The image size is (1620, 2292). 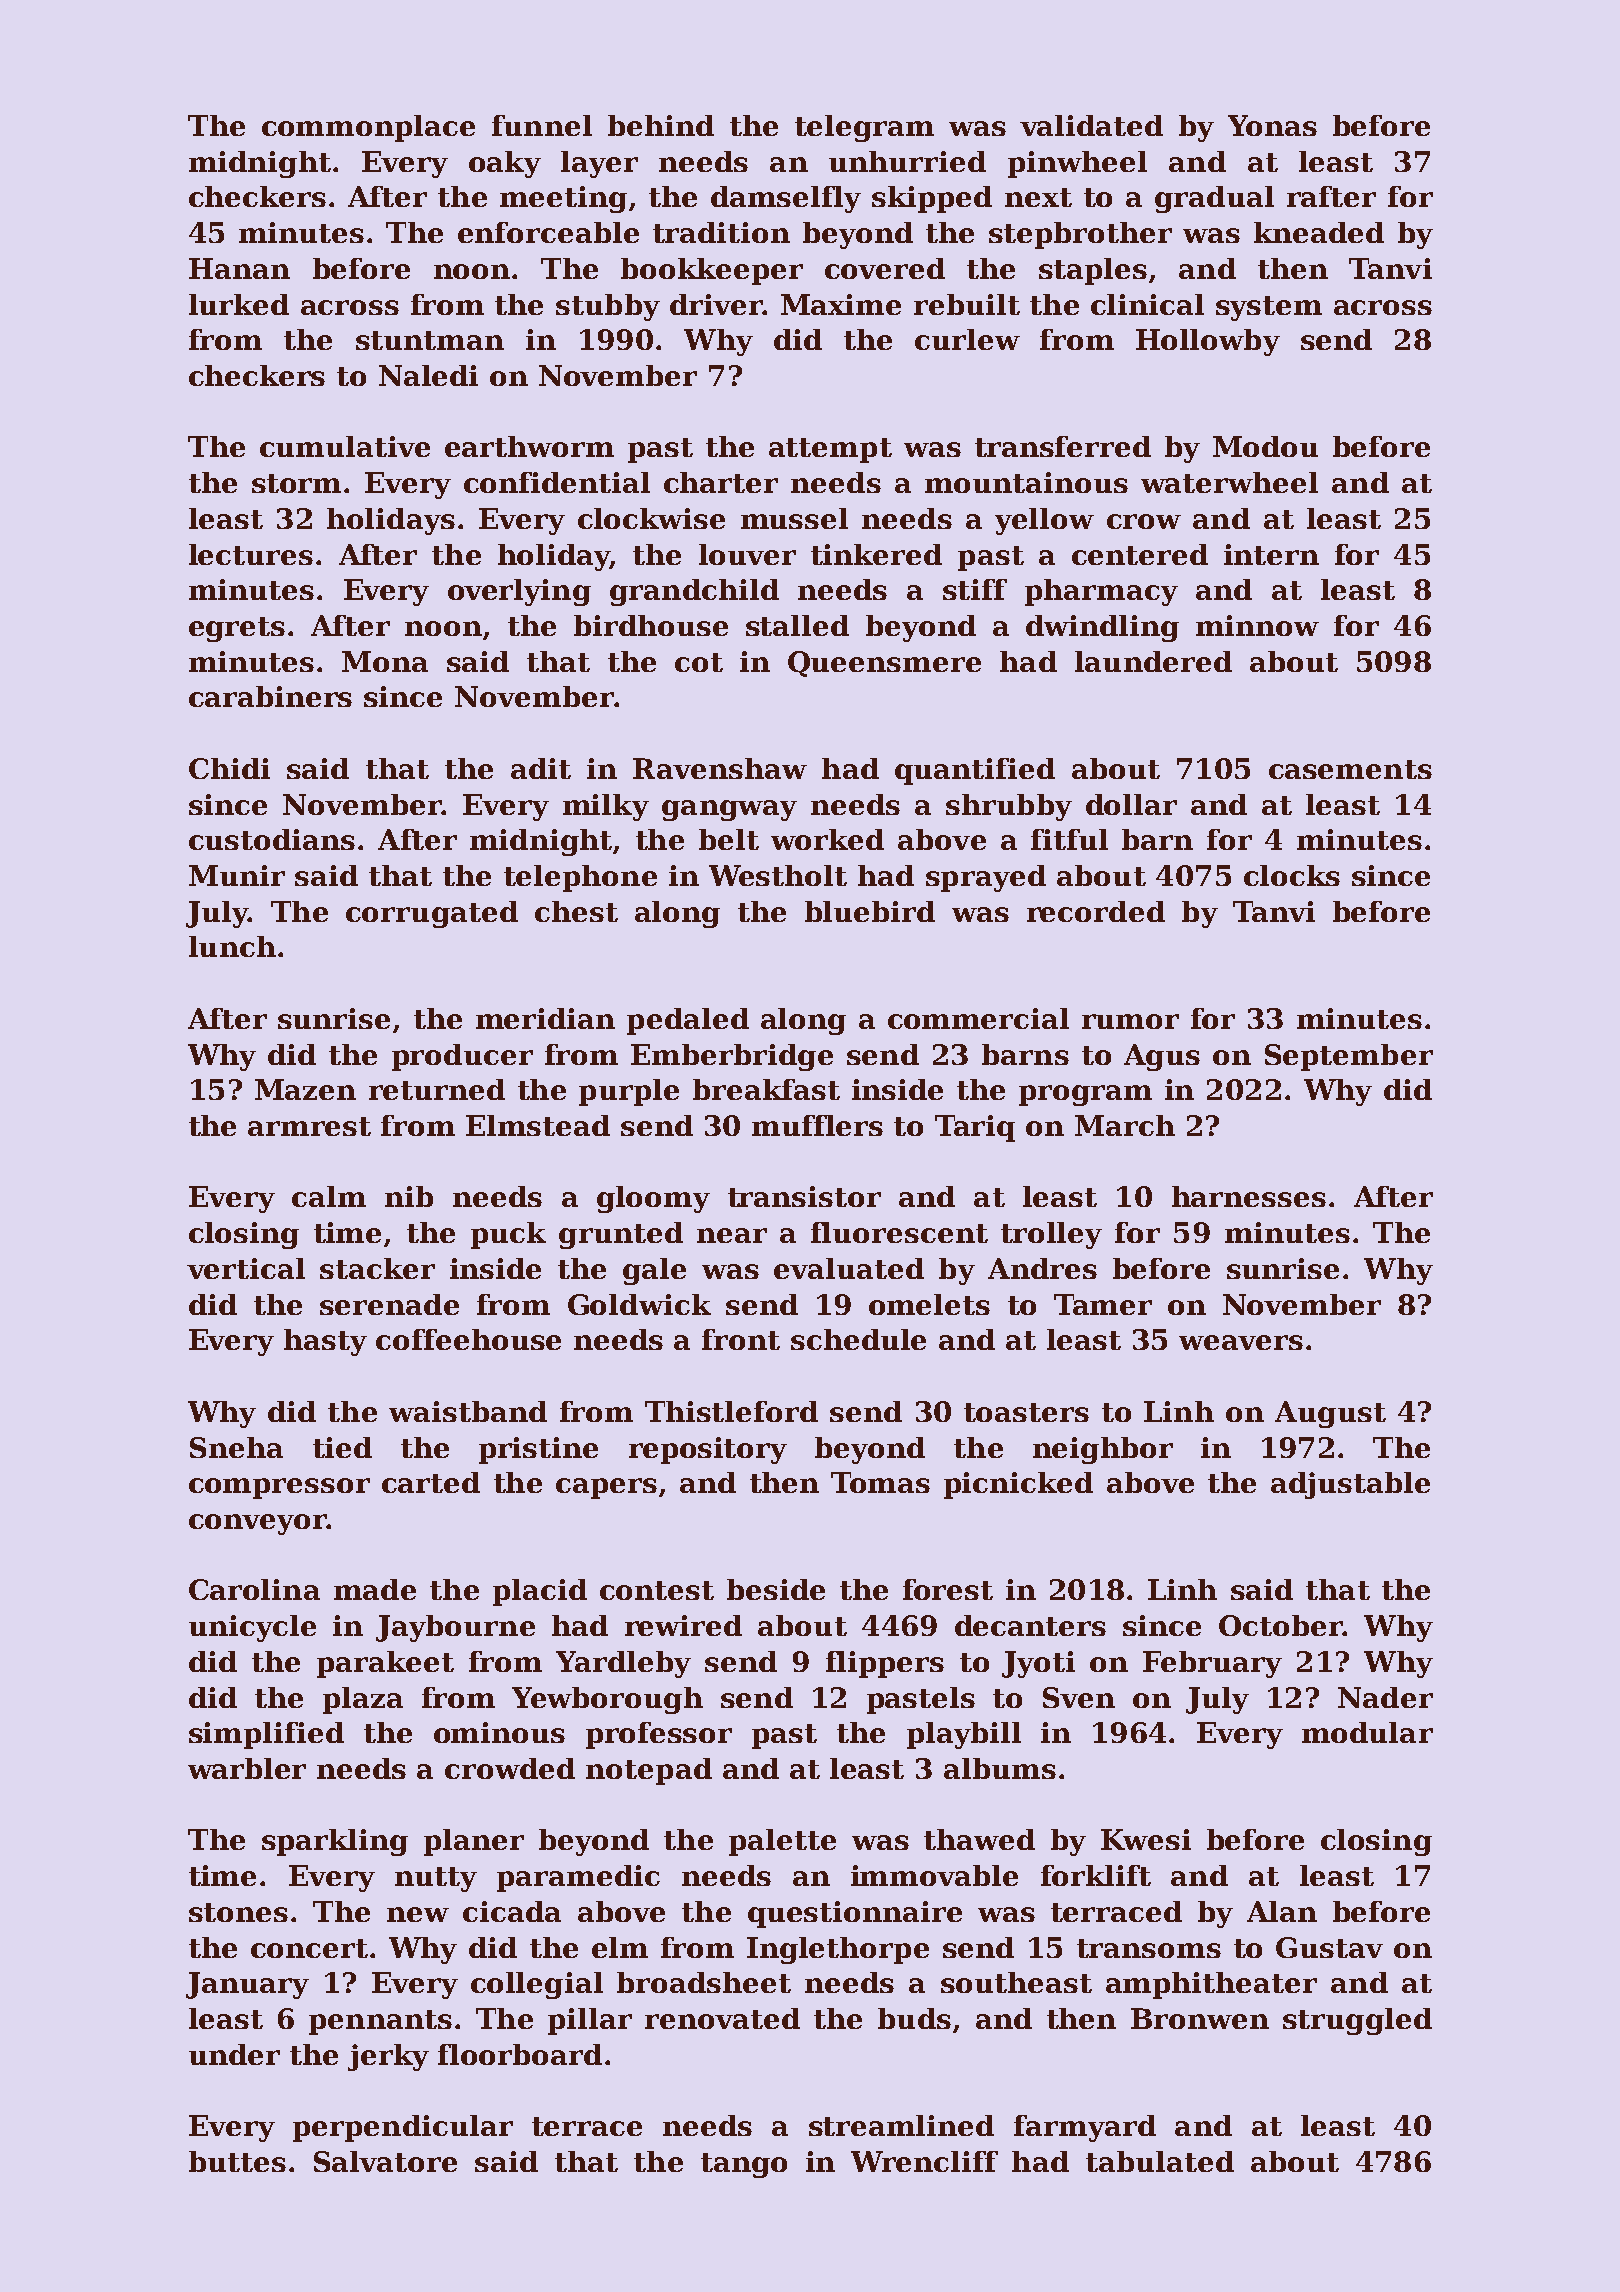 What do you see at coordinates (252, 1628) in the document?
I see `unicycle` at bounding box center [252, 1628].
